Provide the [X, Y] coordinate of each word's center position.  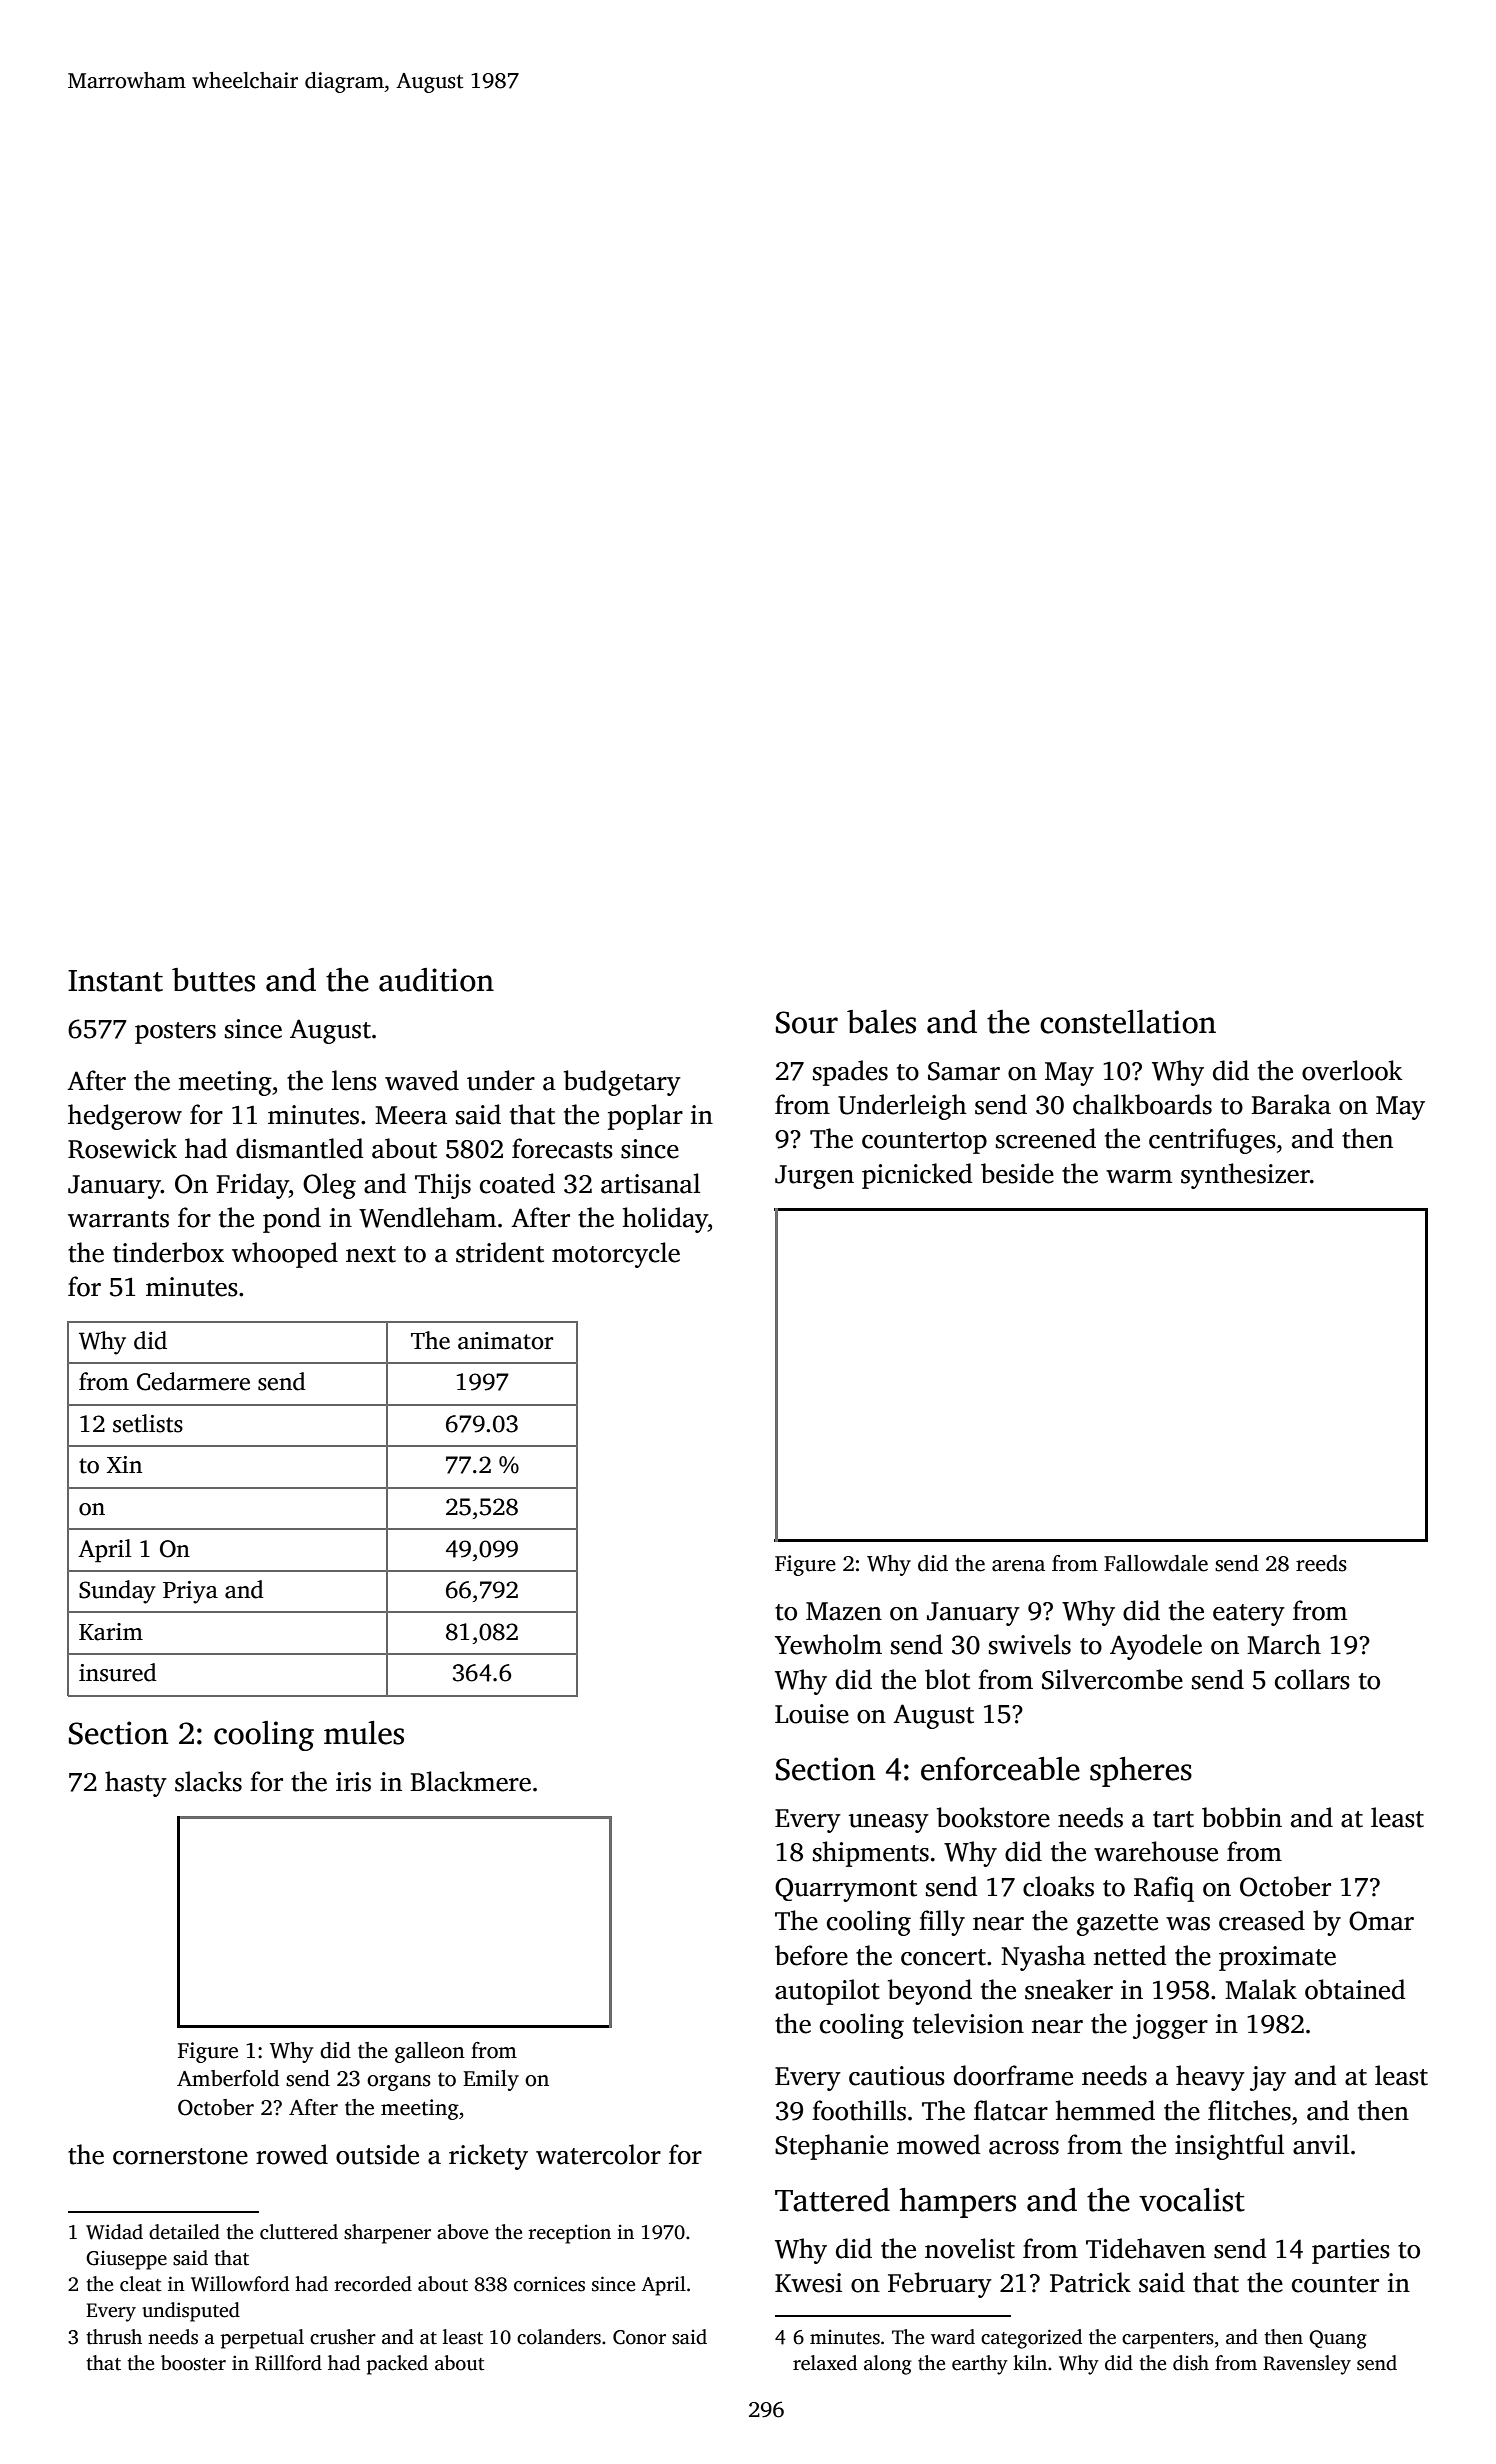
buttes [213, 980]
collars [1312, 1679]
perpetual [262, 2339]
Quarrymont [846, 1890]
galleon [430, 2052]
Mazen [844, 1611]
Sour [807, 1022]
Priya [190, 1592]
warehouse [1156, 1851]
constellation [1128, 1022]
